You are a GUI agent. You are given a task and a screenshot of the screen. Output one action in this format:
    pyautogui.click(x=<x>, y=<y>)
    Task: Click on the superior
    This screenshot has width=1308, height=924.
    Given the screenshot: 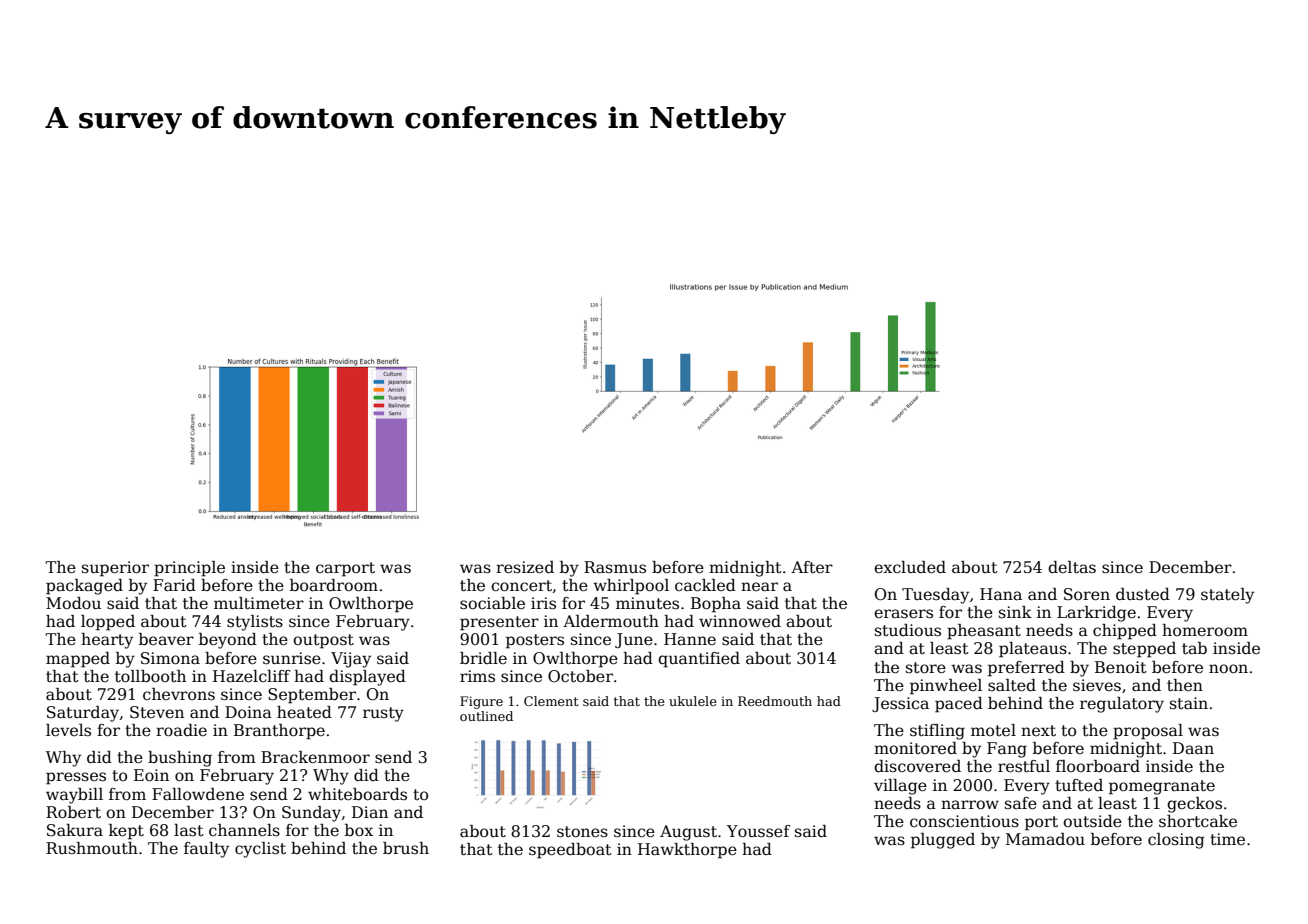 What is the action you would take?
    pyautogui.click(x=115, y=569)
